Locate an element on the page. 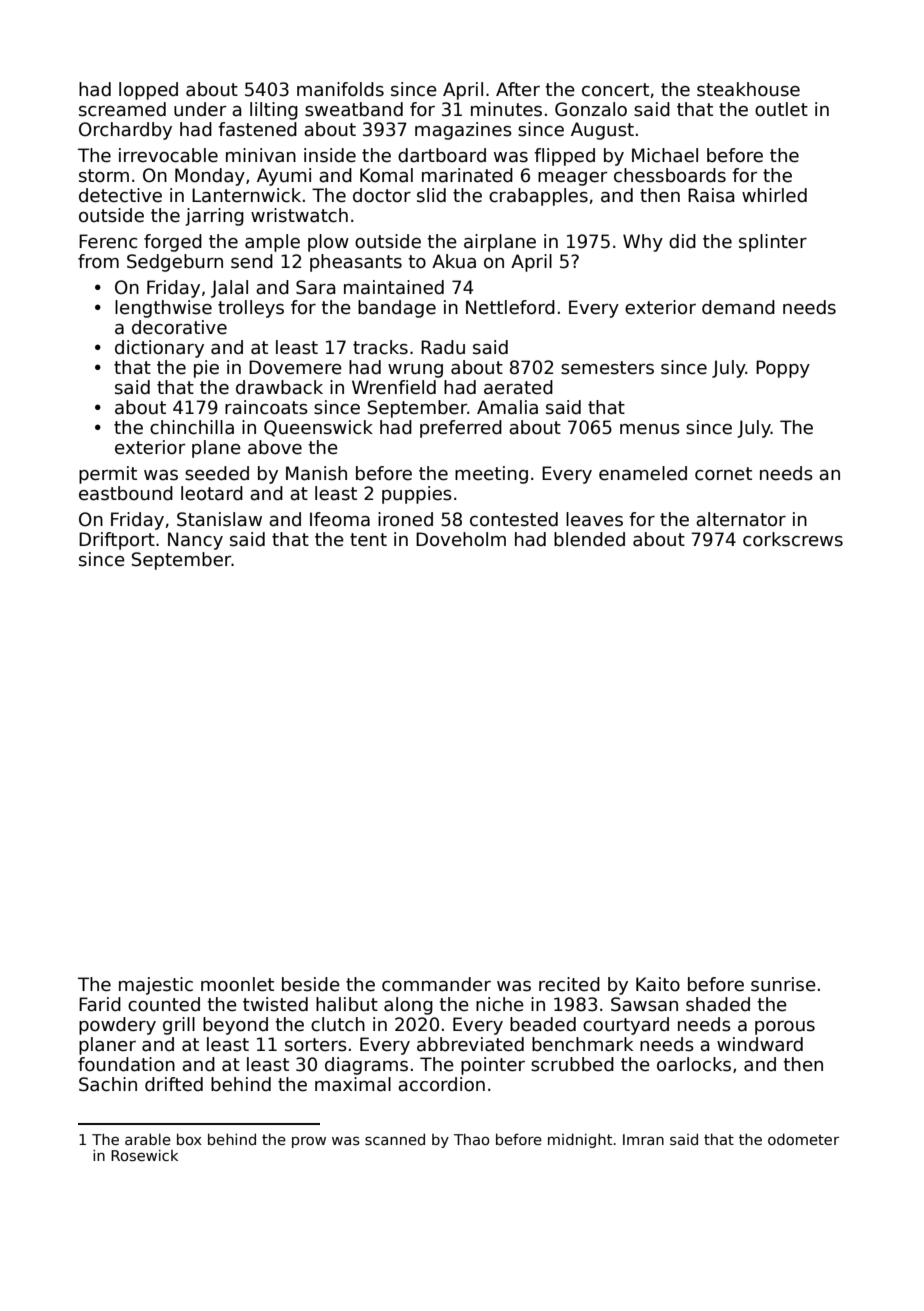 The width and height of the document is (924, 1311). demand is located at coordinates (738, 307).
